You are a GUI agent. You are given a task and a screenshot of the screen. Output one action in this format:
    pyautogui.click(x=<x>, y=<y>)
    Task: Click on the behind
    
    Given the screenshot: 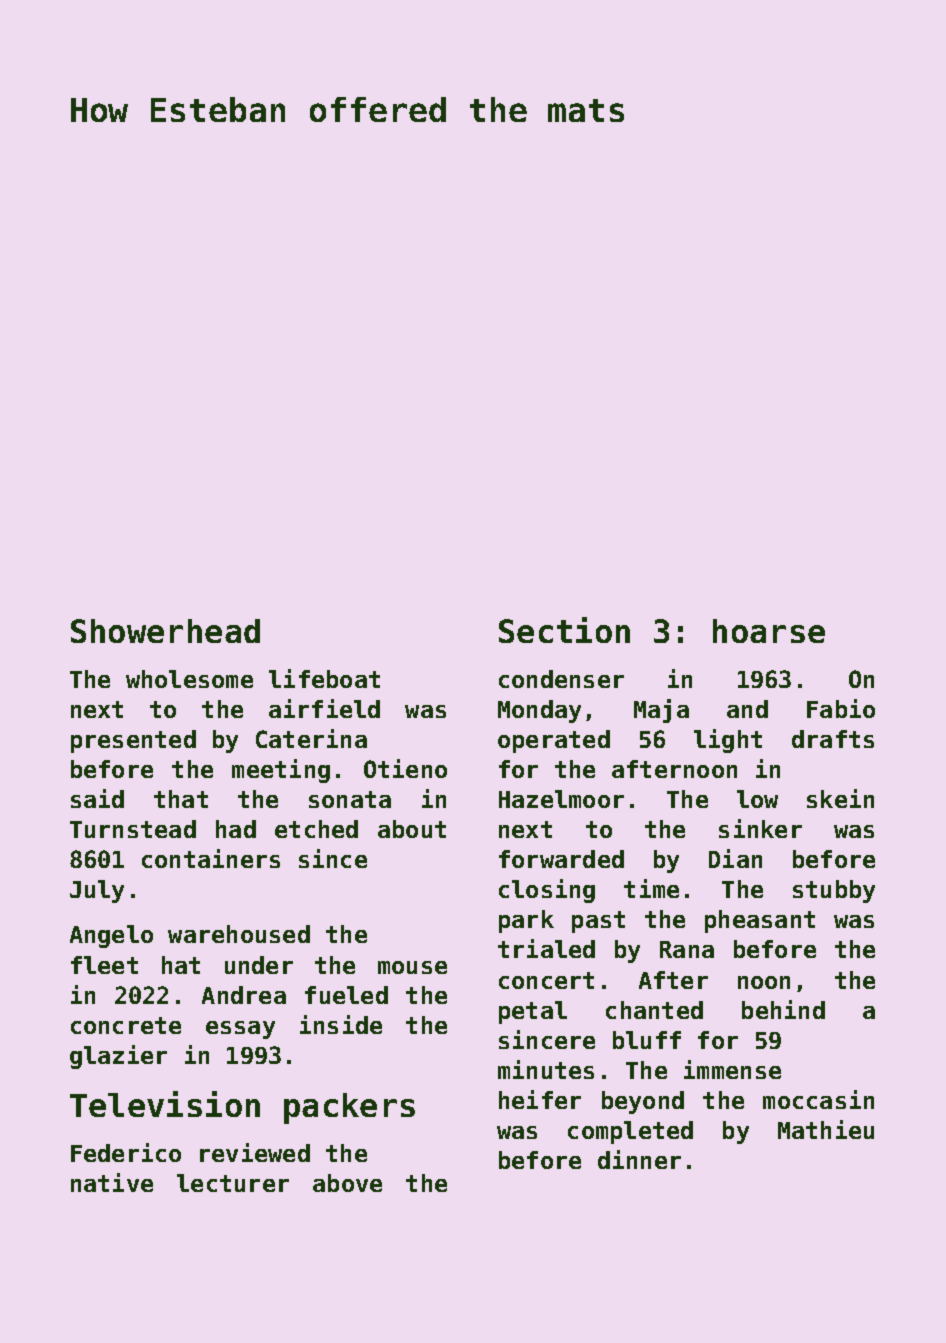 What is the action you would take?
    pyautogui.click(x=783, y=1009)
